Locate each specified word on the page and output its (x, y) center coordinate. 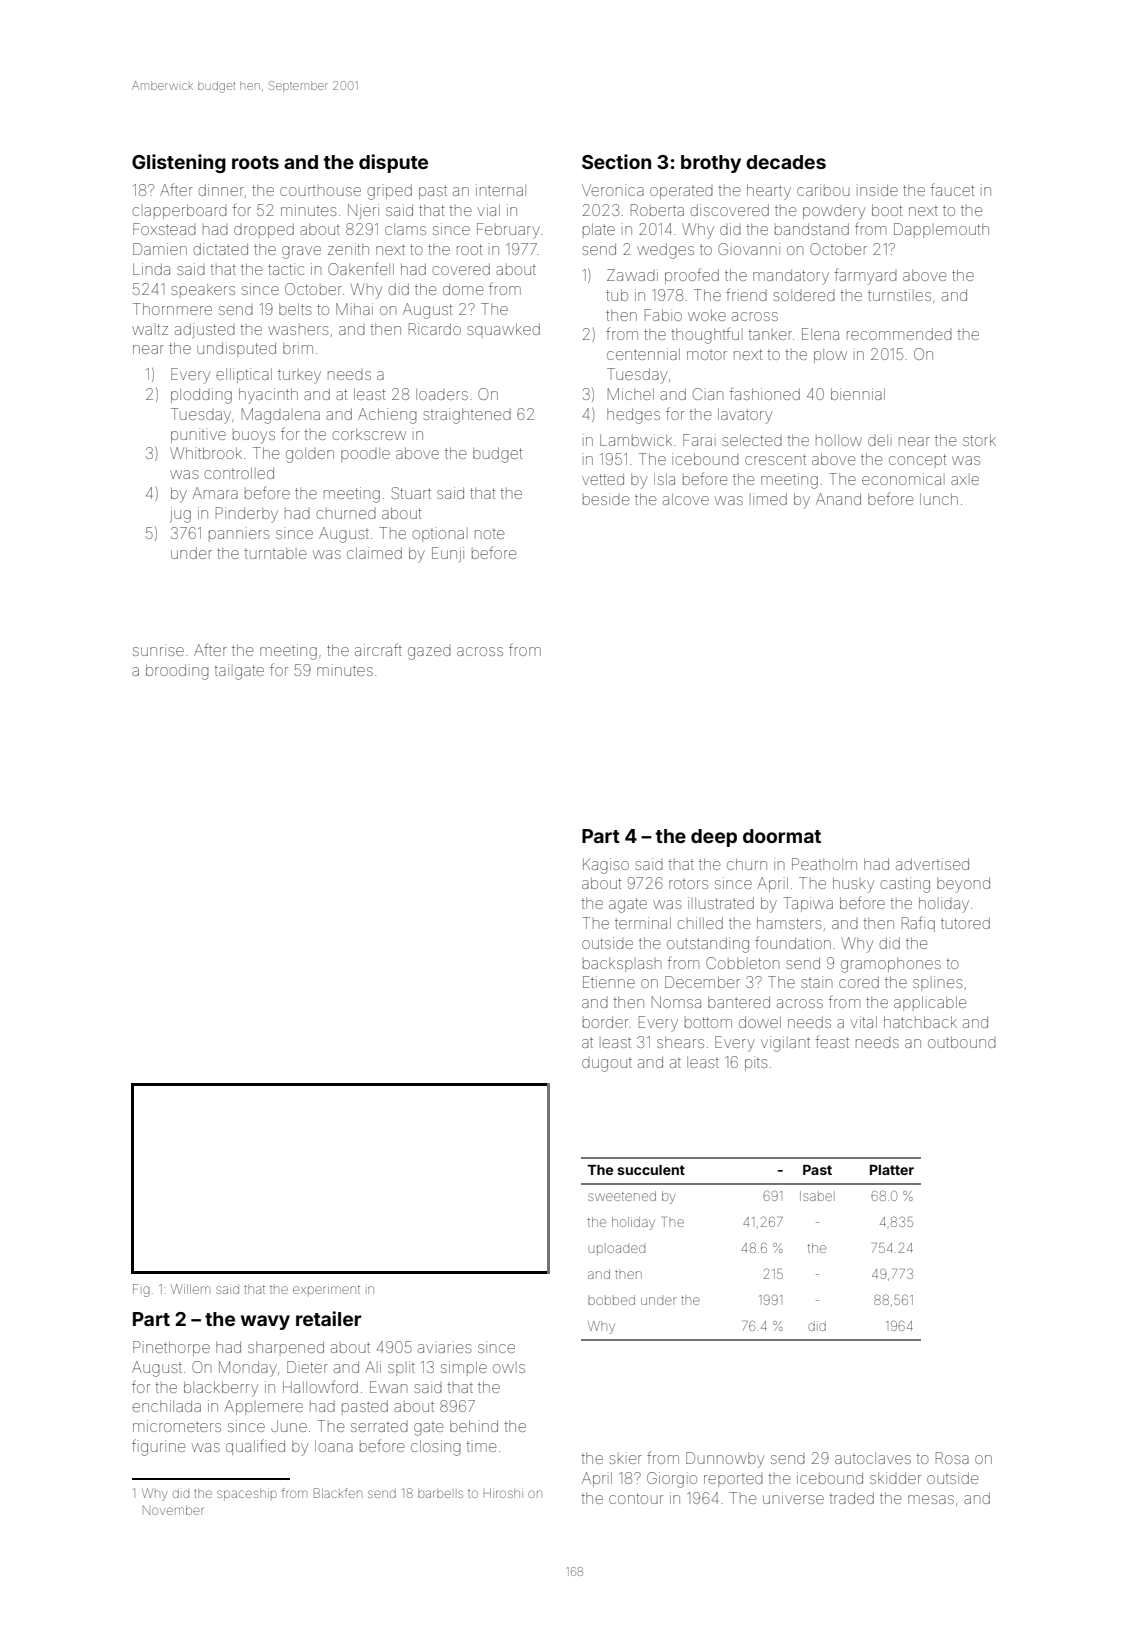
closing (436, 1448)
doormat (782, 836)
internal (501, 190)
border (605, 1022)
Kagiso (606, 866)
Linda (151, 269)
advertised (932, 864)
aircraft (378, 649)
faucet (953, 189)
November (173, 1510)
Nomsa (676, 1002)
